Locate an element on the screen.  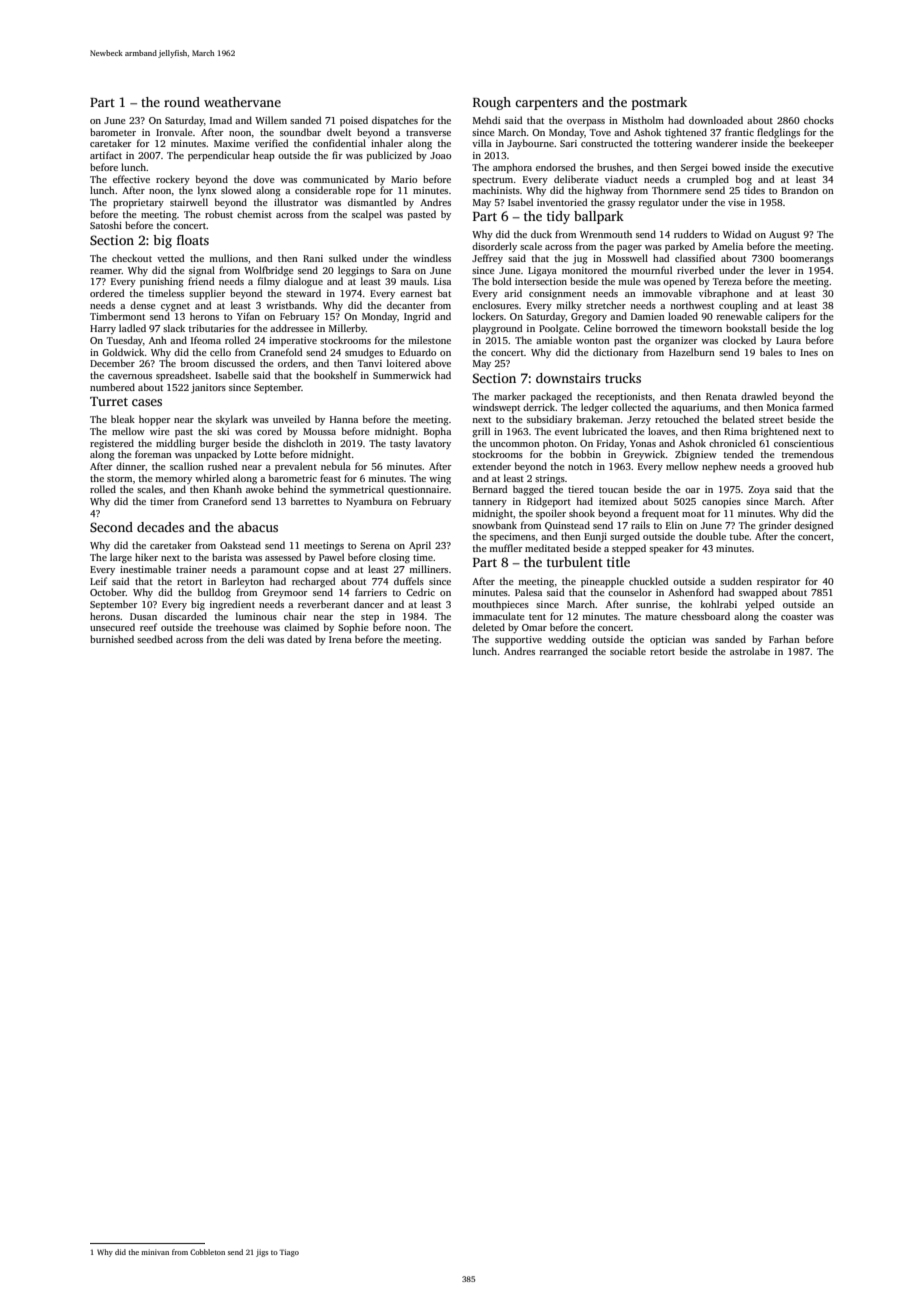
unsecured is located at coordinates (112, 627).
